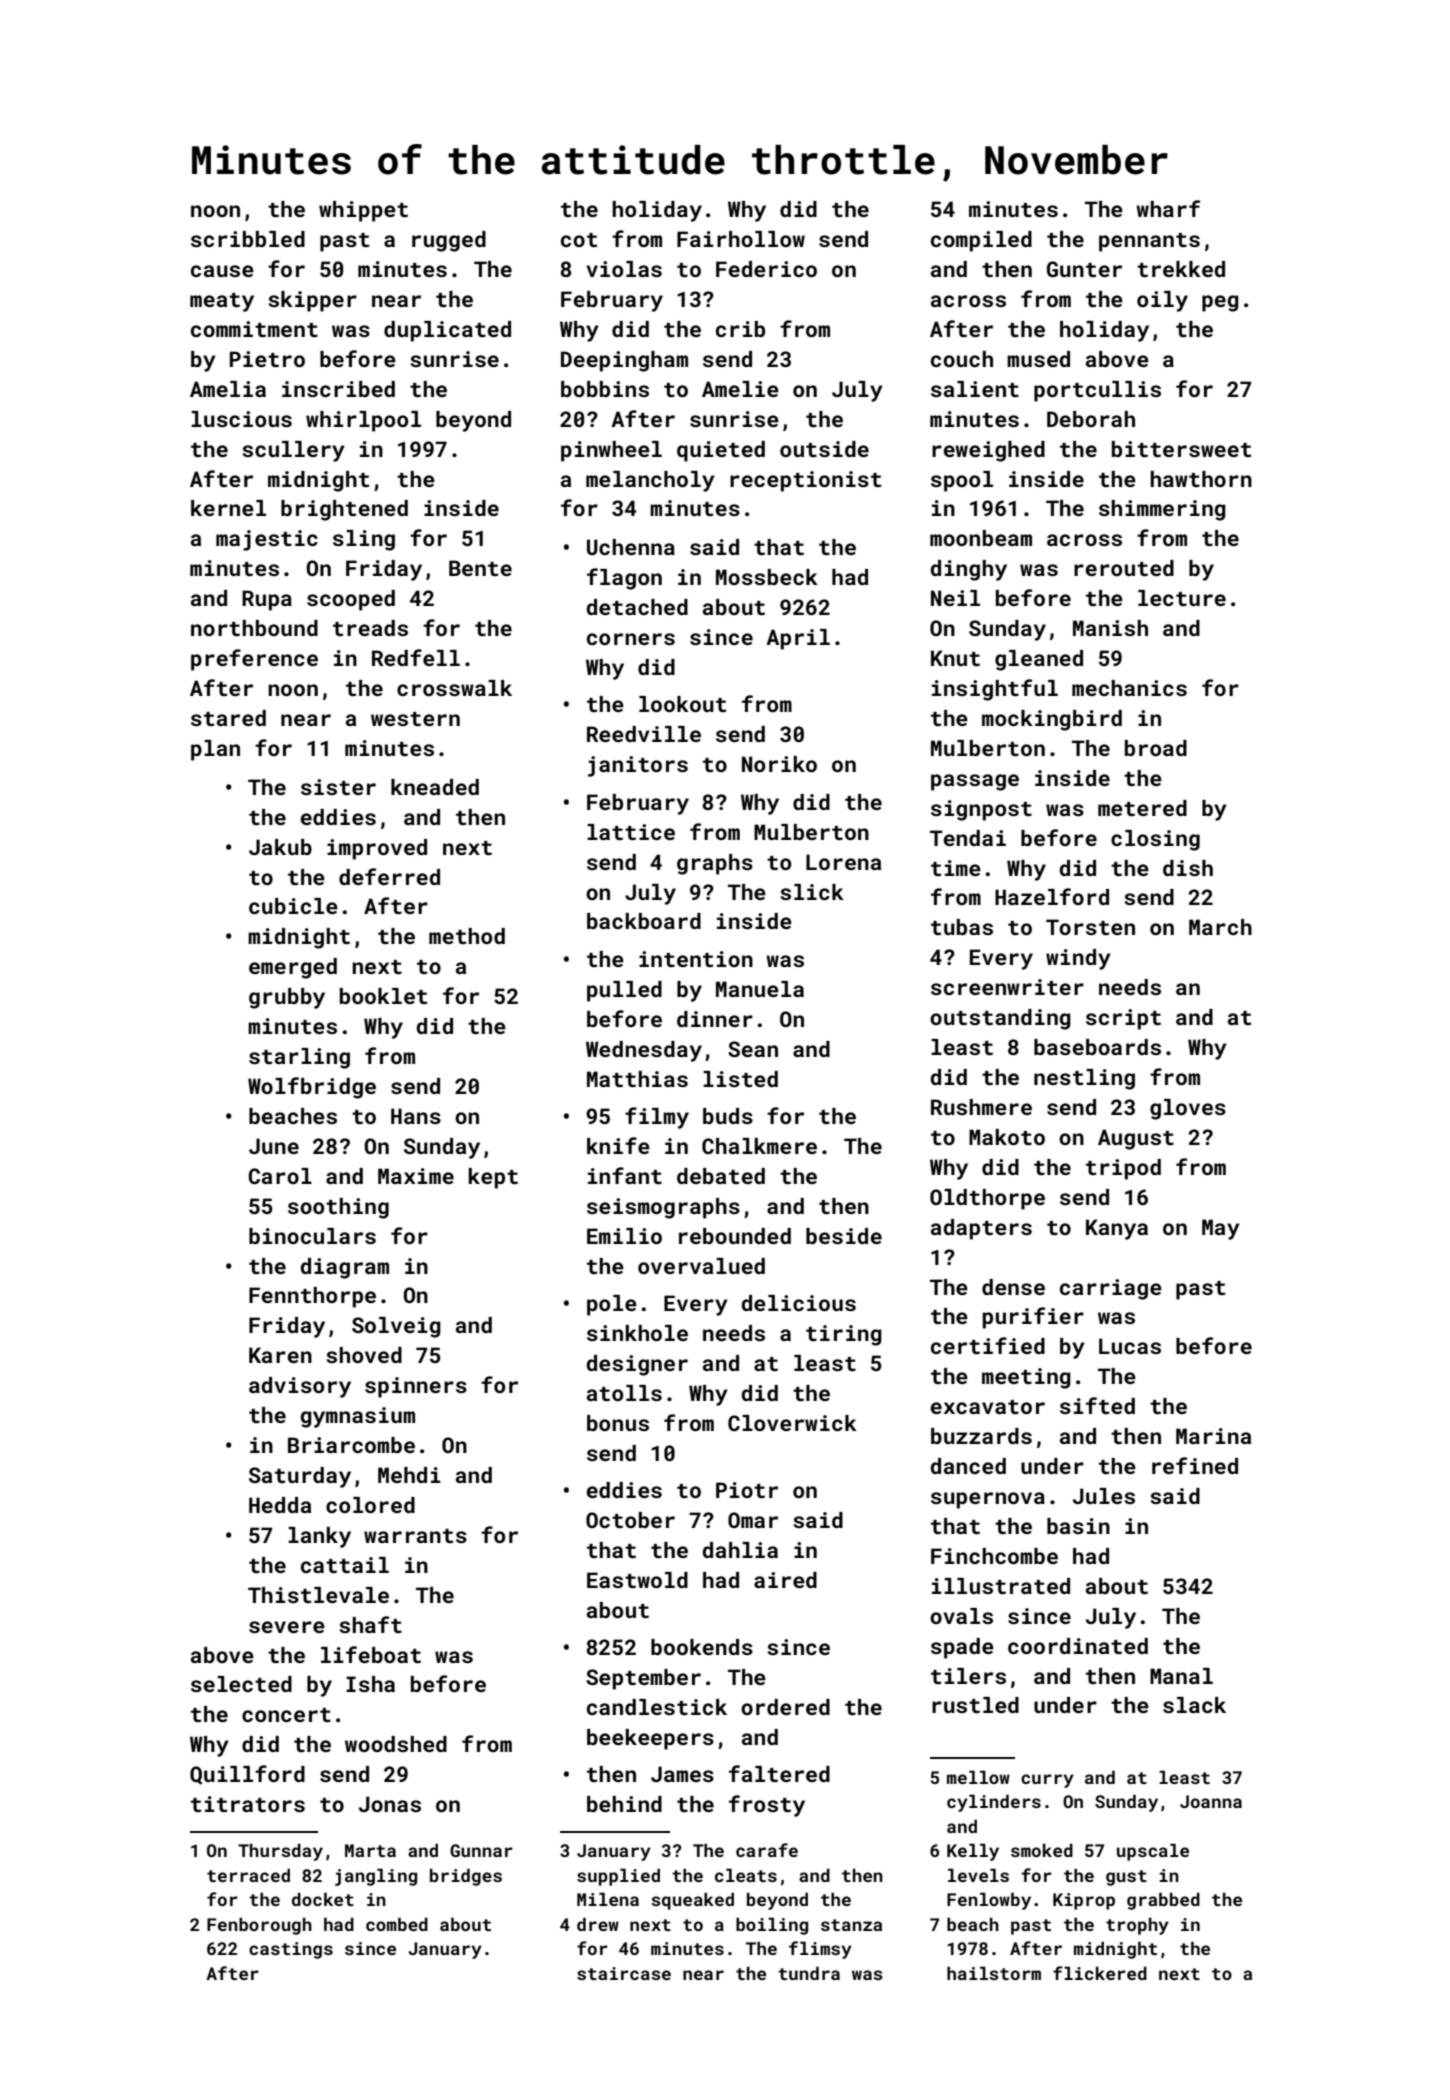 This image has height=2100, width=1450. Describe the element at coordinates (247, 1775) in the image. I see `Quillford` at that location.
